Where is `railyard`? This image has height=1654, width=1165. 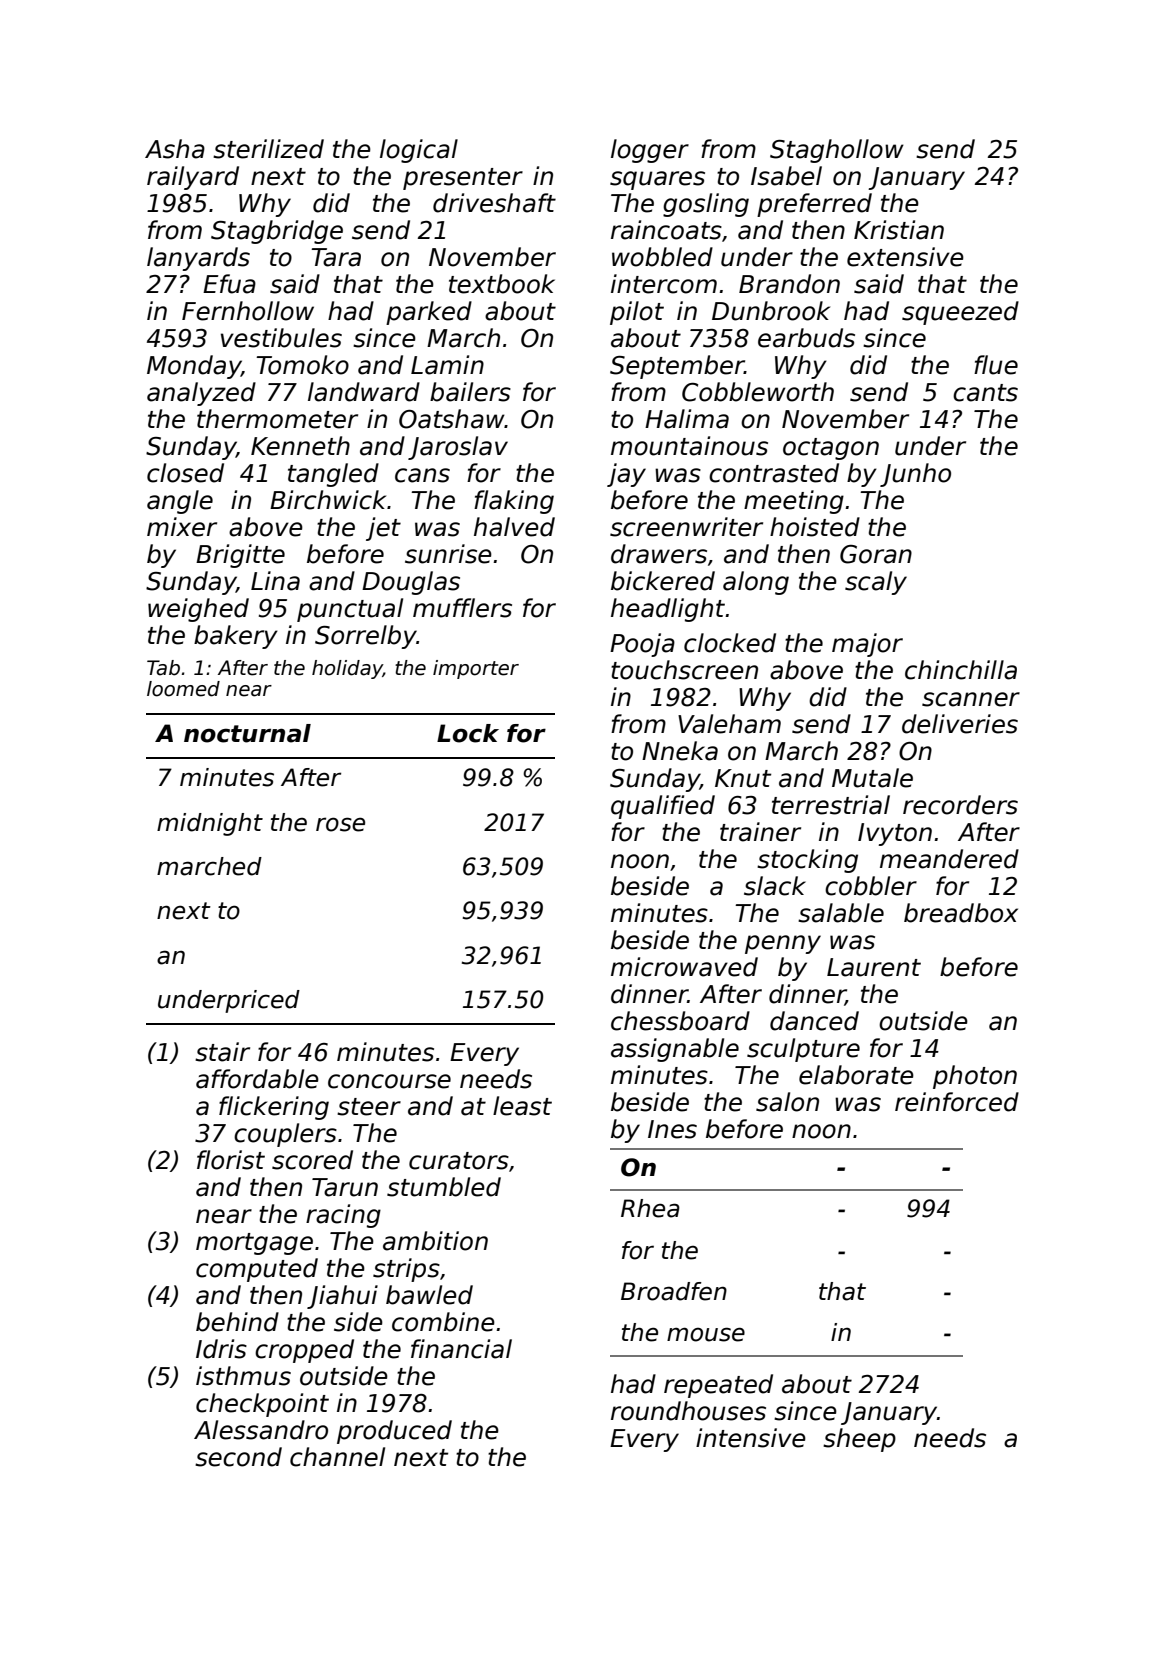 railyard is located at coordinates (193, 178).
